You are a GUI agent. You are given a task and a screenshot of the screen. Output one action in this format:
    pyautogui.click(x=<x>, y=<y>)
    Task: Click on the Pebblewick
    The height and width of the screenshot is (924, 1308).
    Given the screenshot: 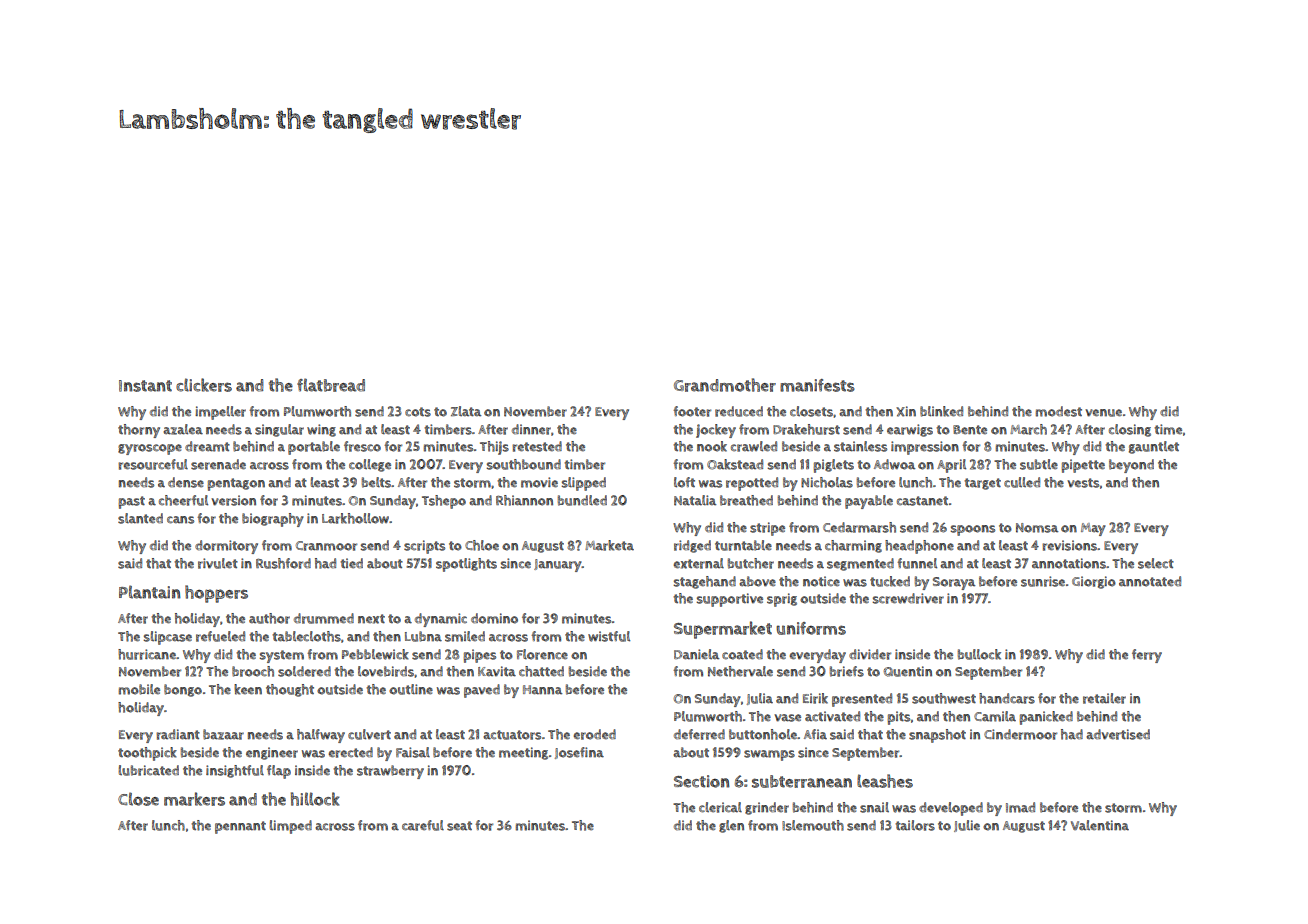 What is the action you would take?
    pyautogui.click(x=375, y=654)
